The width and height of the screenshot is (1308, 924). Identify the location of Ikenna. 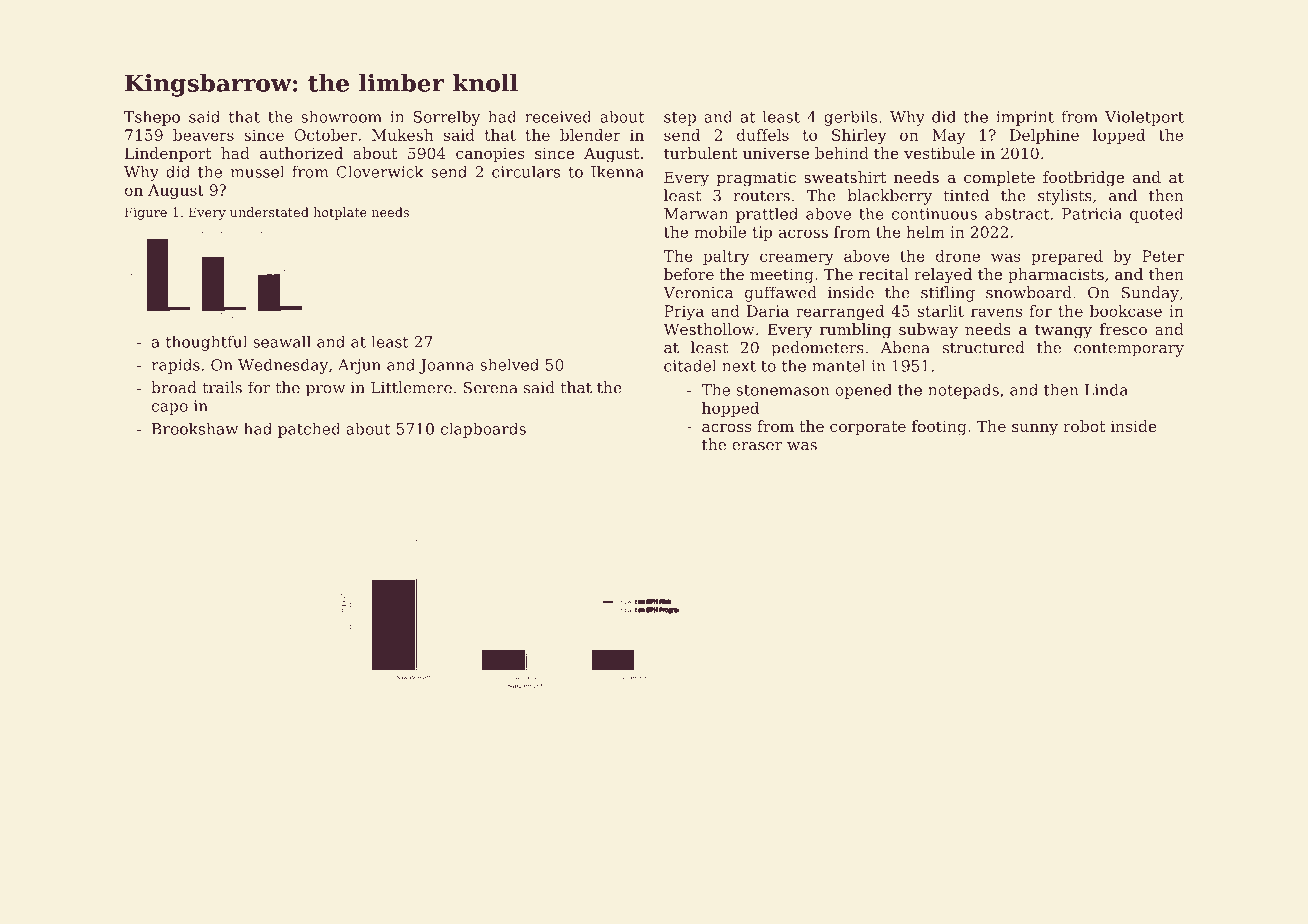
(617, 171).
